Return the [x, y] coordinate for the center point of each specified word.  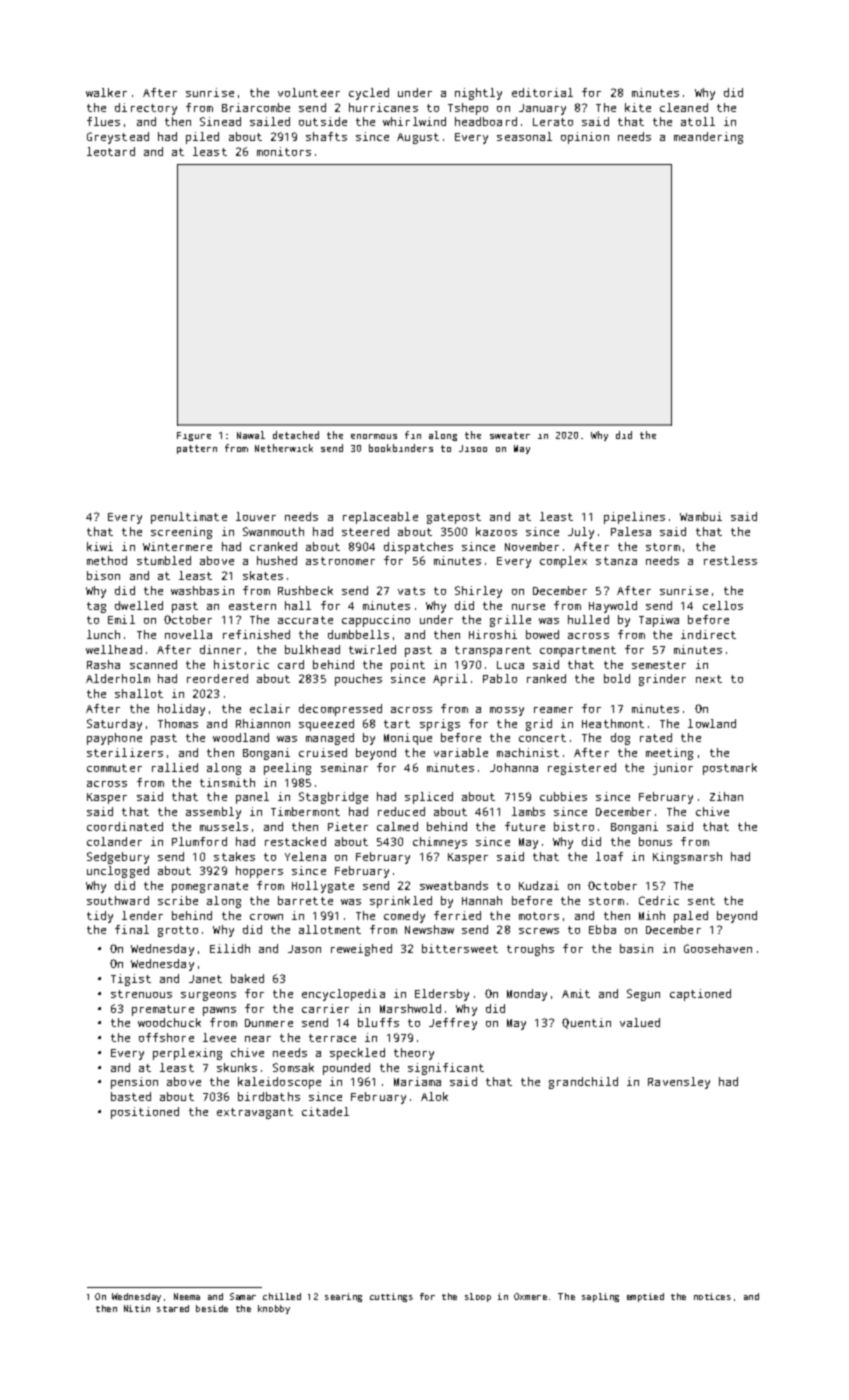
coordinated [125, 826]
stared [173, 1308]
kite [638, 107]
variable [461, 752]
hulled [588, 619]
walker [106, 92]
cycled [369, 94]
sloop [478, 1297]
